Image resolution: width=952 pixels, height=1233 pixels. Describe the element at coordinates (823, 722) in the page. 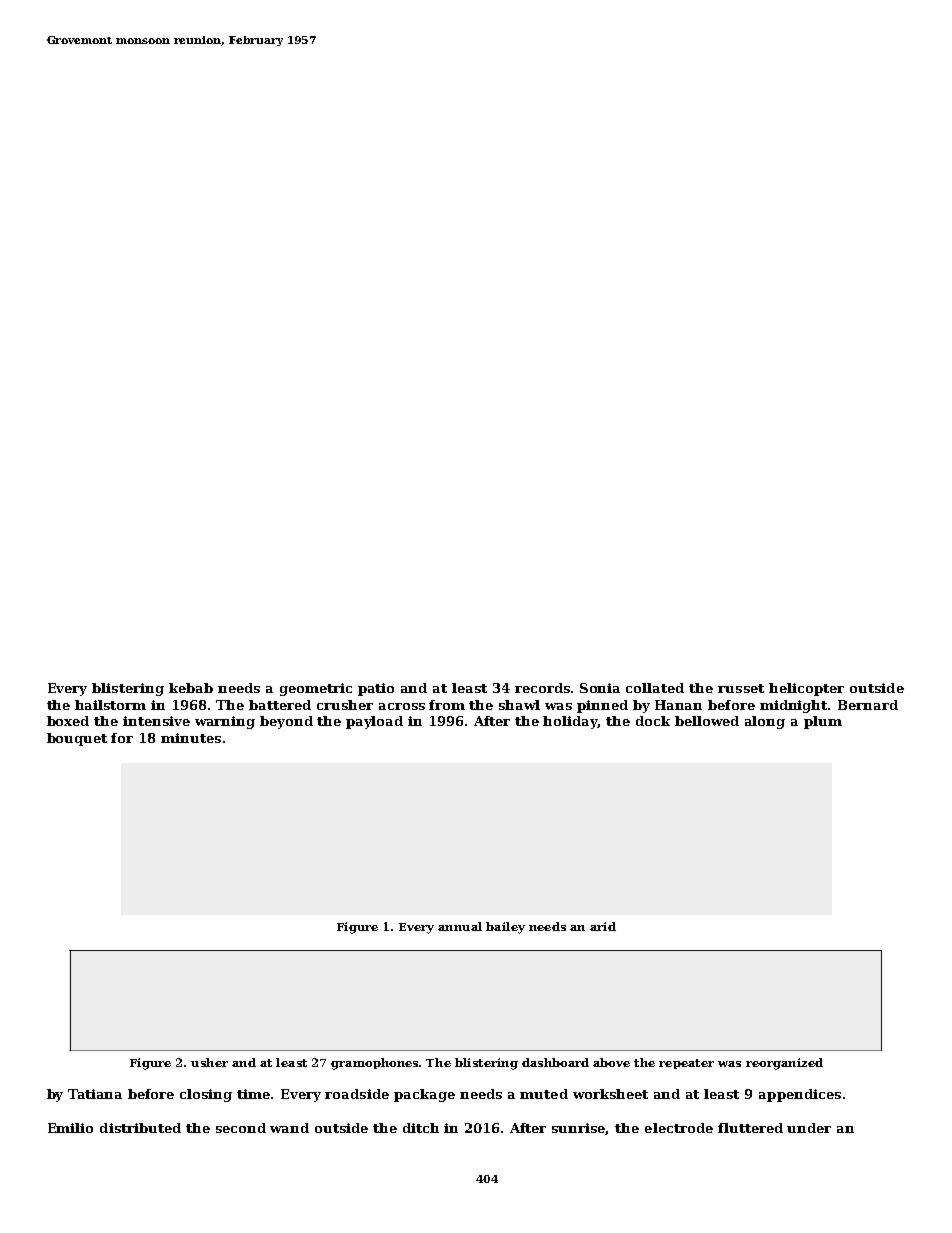

I see `plum` at that location.
